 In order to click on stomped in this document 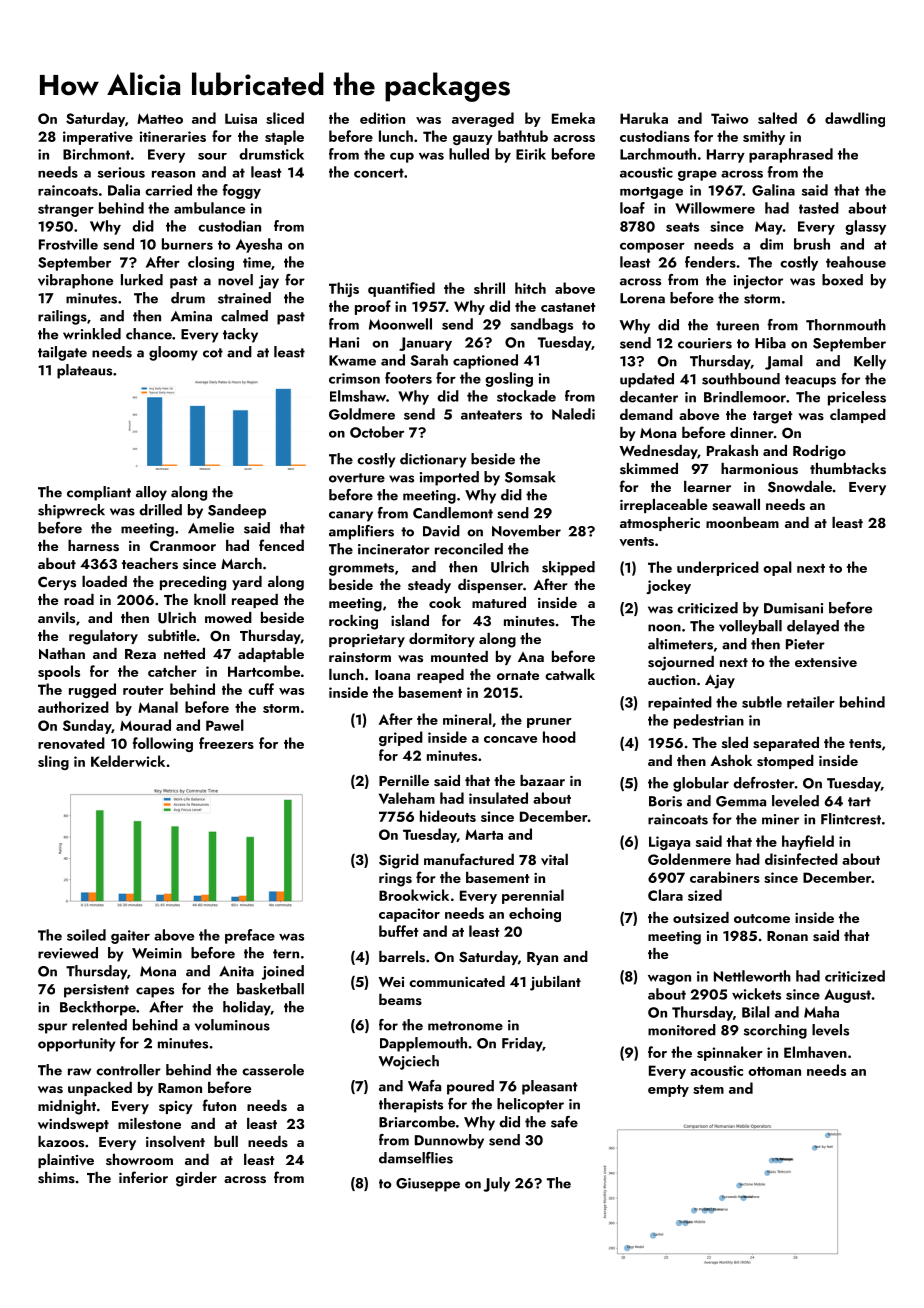, I will do `click(785, 762)`.
